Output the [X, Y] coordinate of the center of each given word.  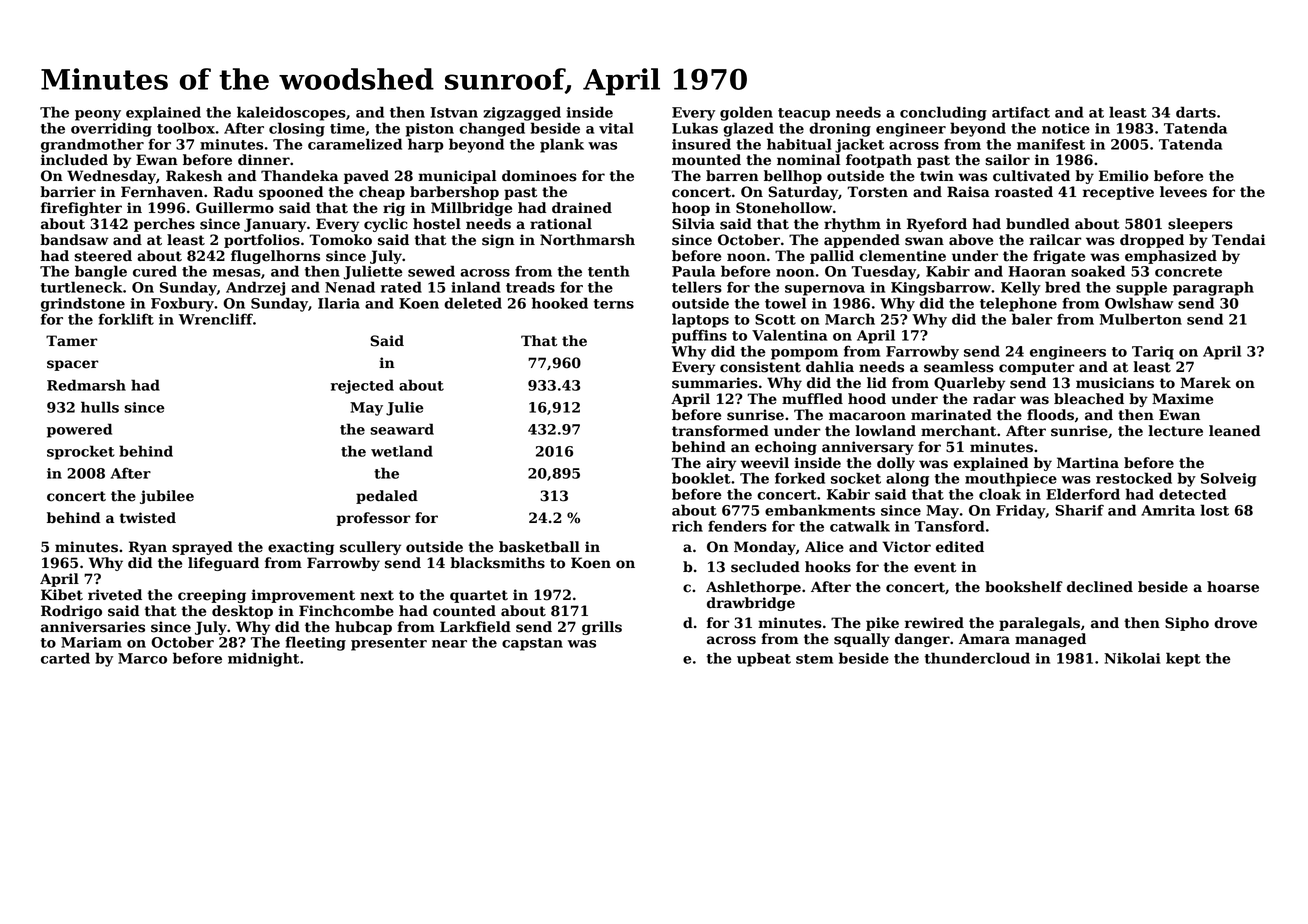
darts [1196, 112]
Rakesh [194, 176]
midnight [263, 659]
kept [1183, 659]
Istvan [454, 112]
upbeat [764, 659]
